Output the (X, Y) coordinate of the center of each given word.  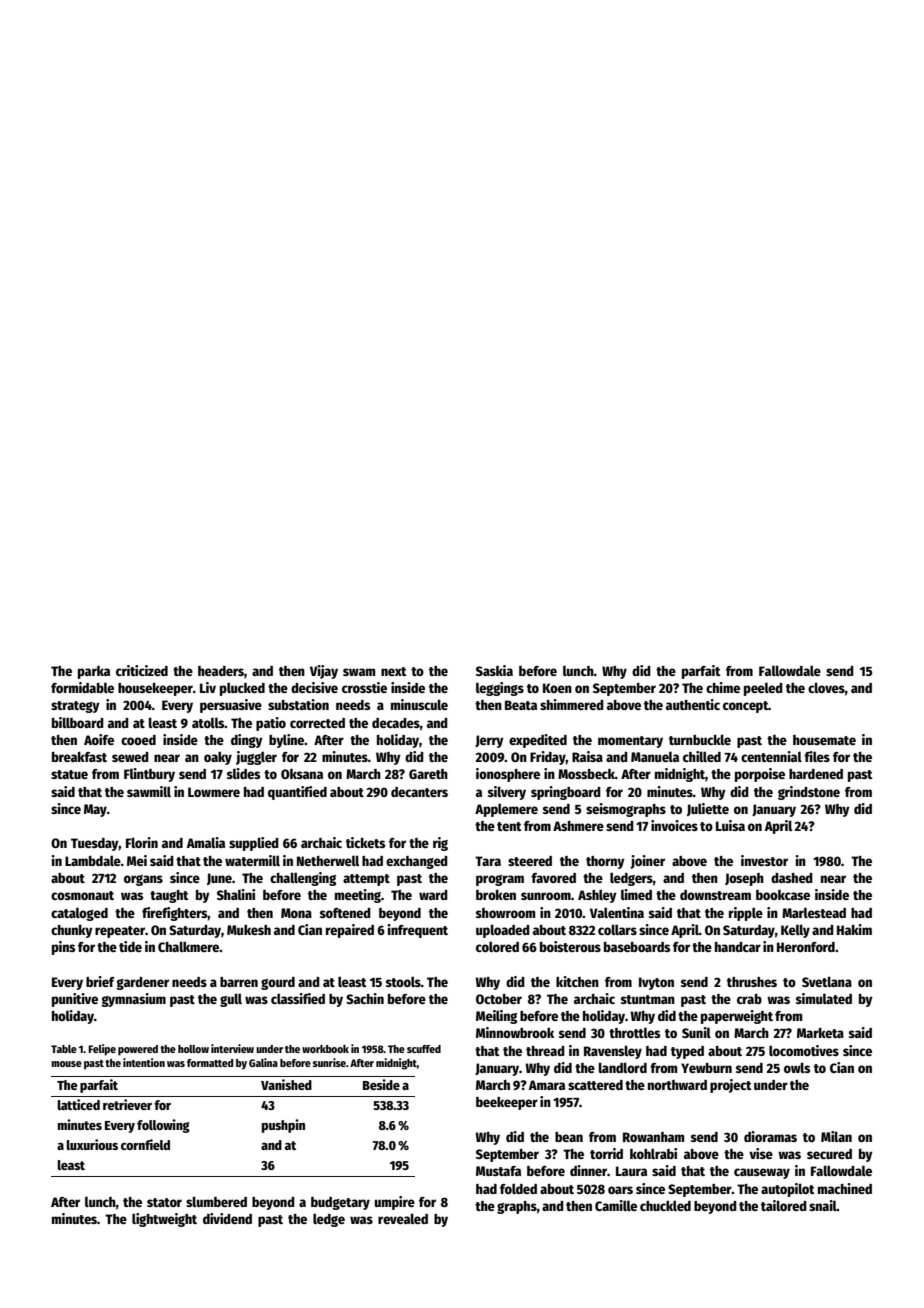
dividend (227, 1218)
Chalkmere (188, 946)
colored (497, 946)
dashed (792, 878)
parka (94, 672)
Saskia (494, 670)
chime (723, 687)
